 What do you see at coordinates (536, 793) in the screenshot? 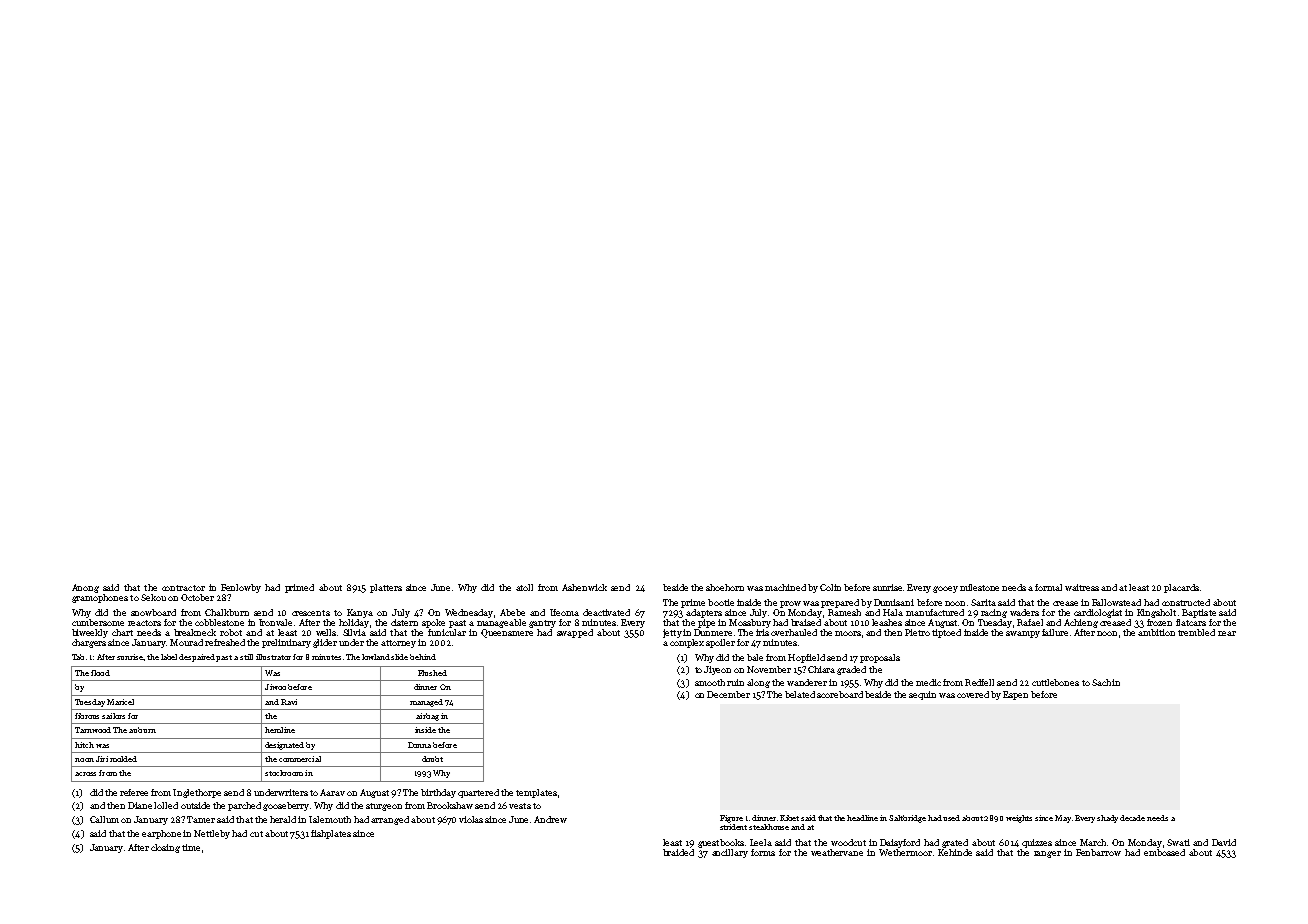
I see `templates` at bounding box center [536, 793].
